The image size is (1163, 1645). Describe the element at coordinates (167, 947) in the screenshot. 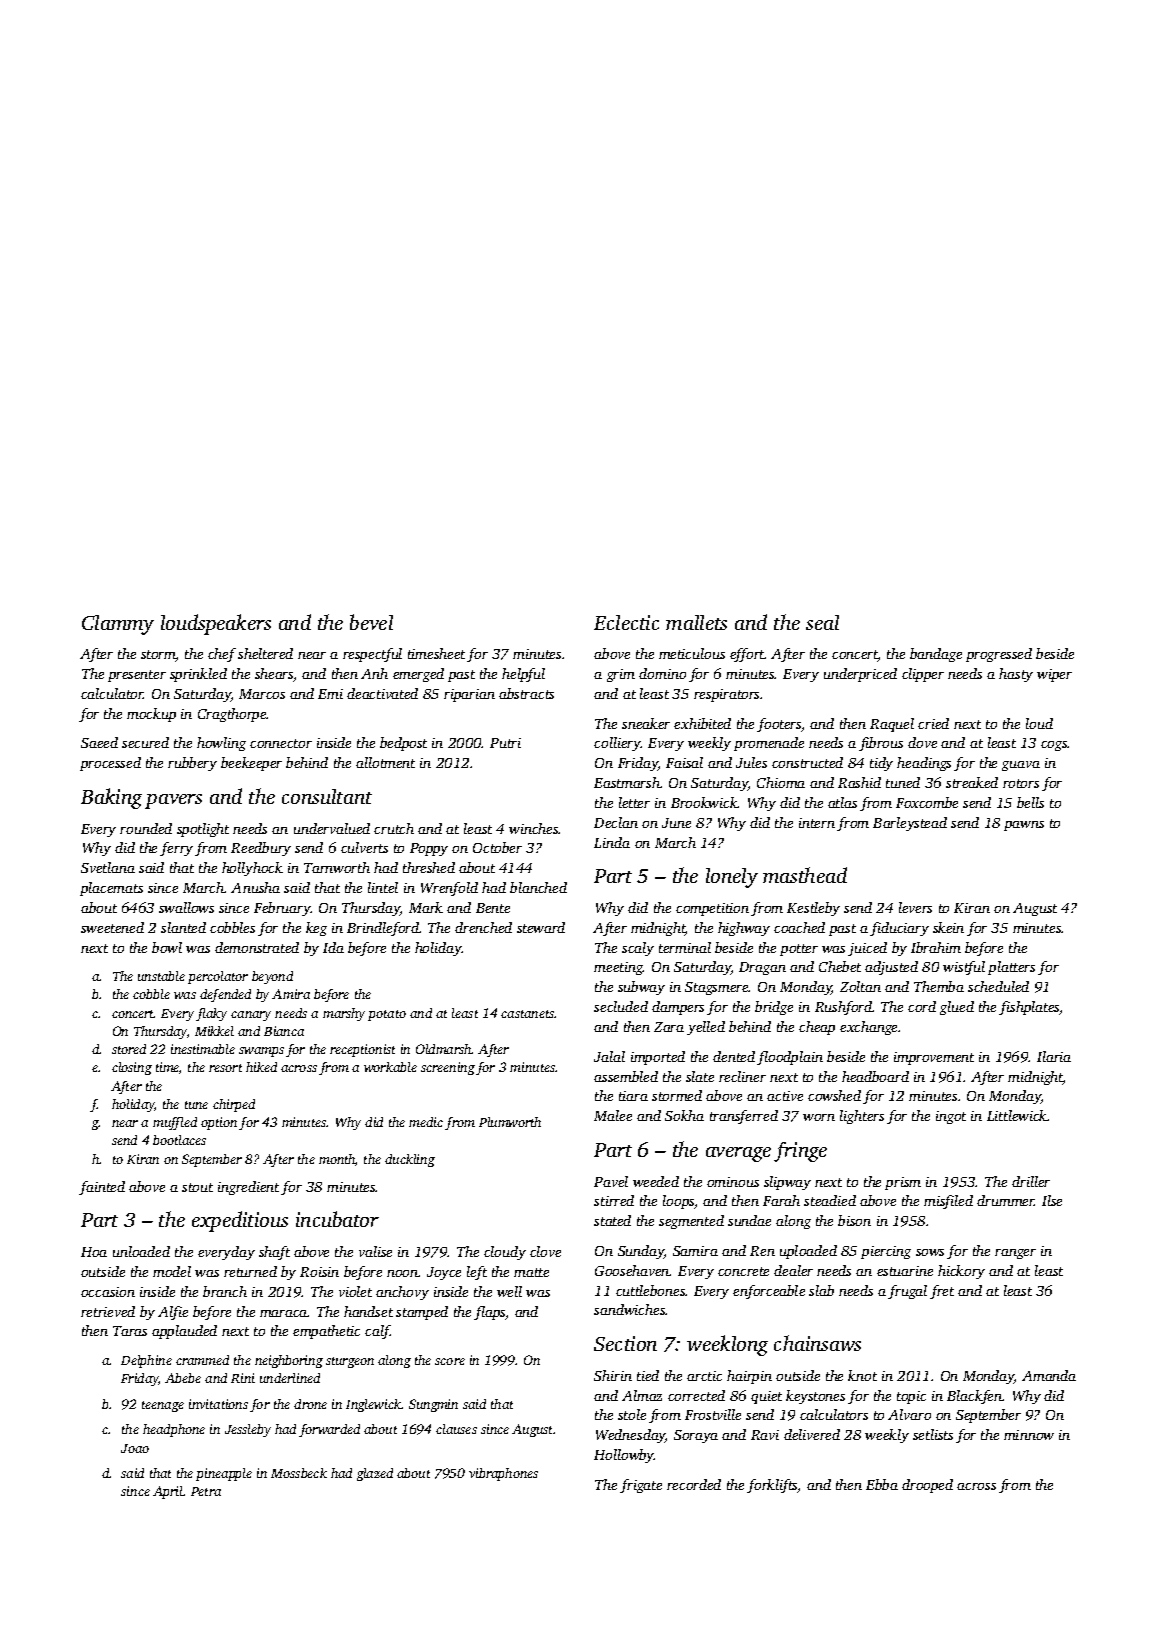

I see `bowl` at that location.
